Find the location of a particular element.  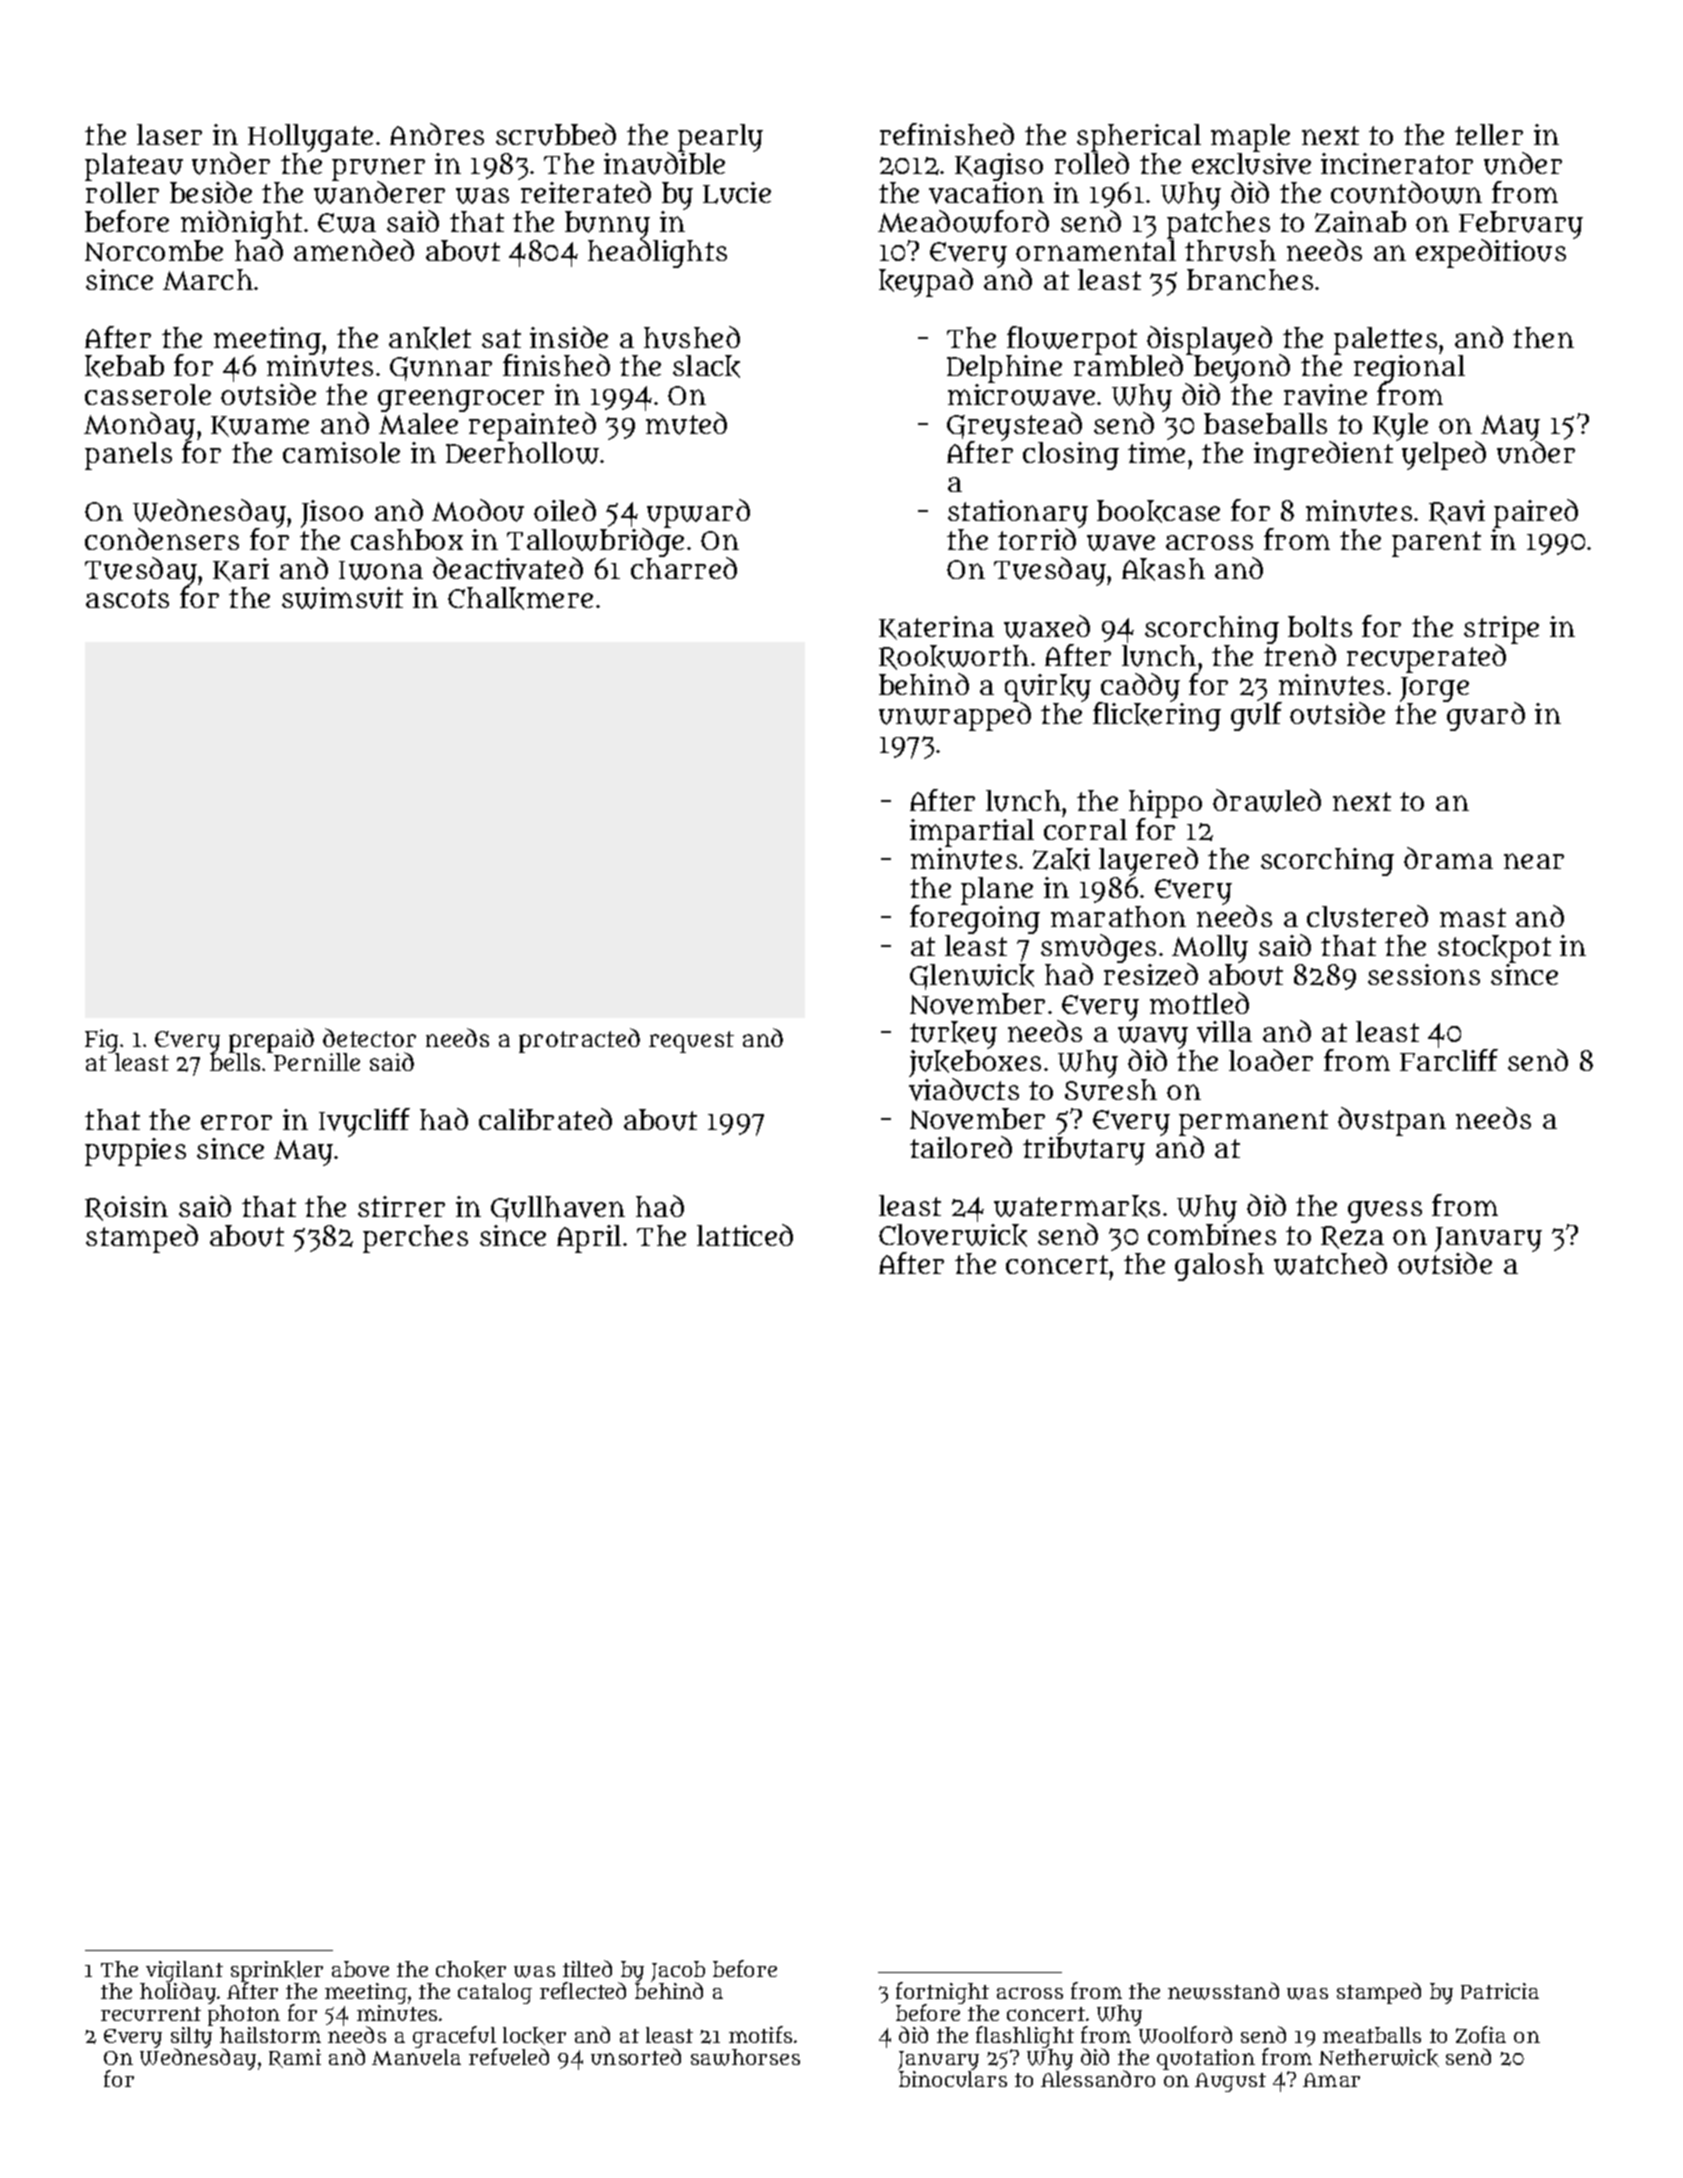

anklet is located at coordinates (430, 338).
